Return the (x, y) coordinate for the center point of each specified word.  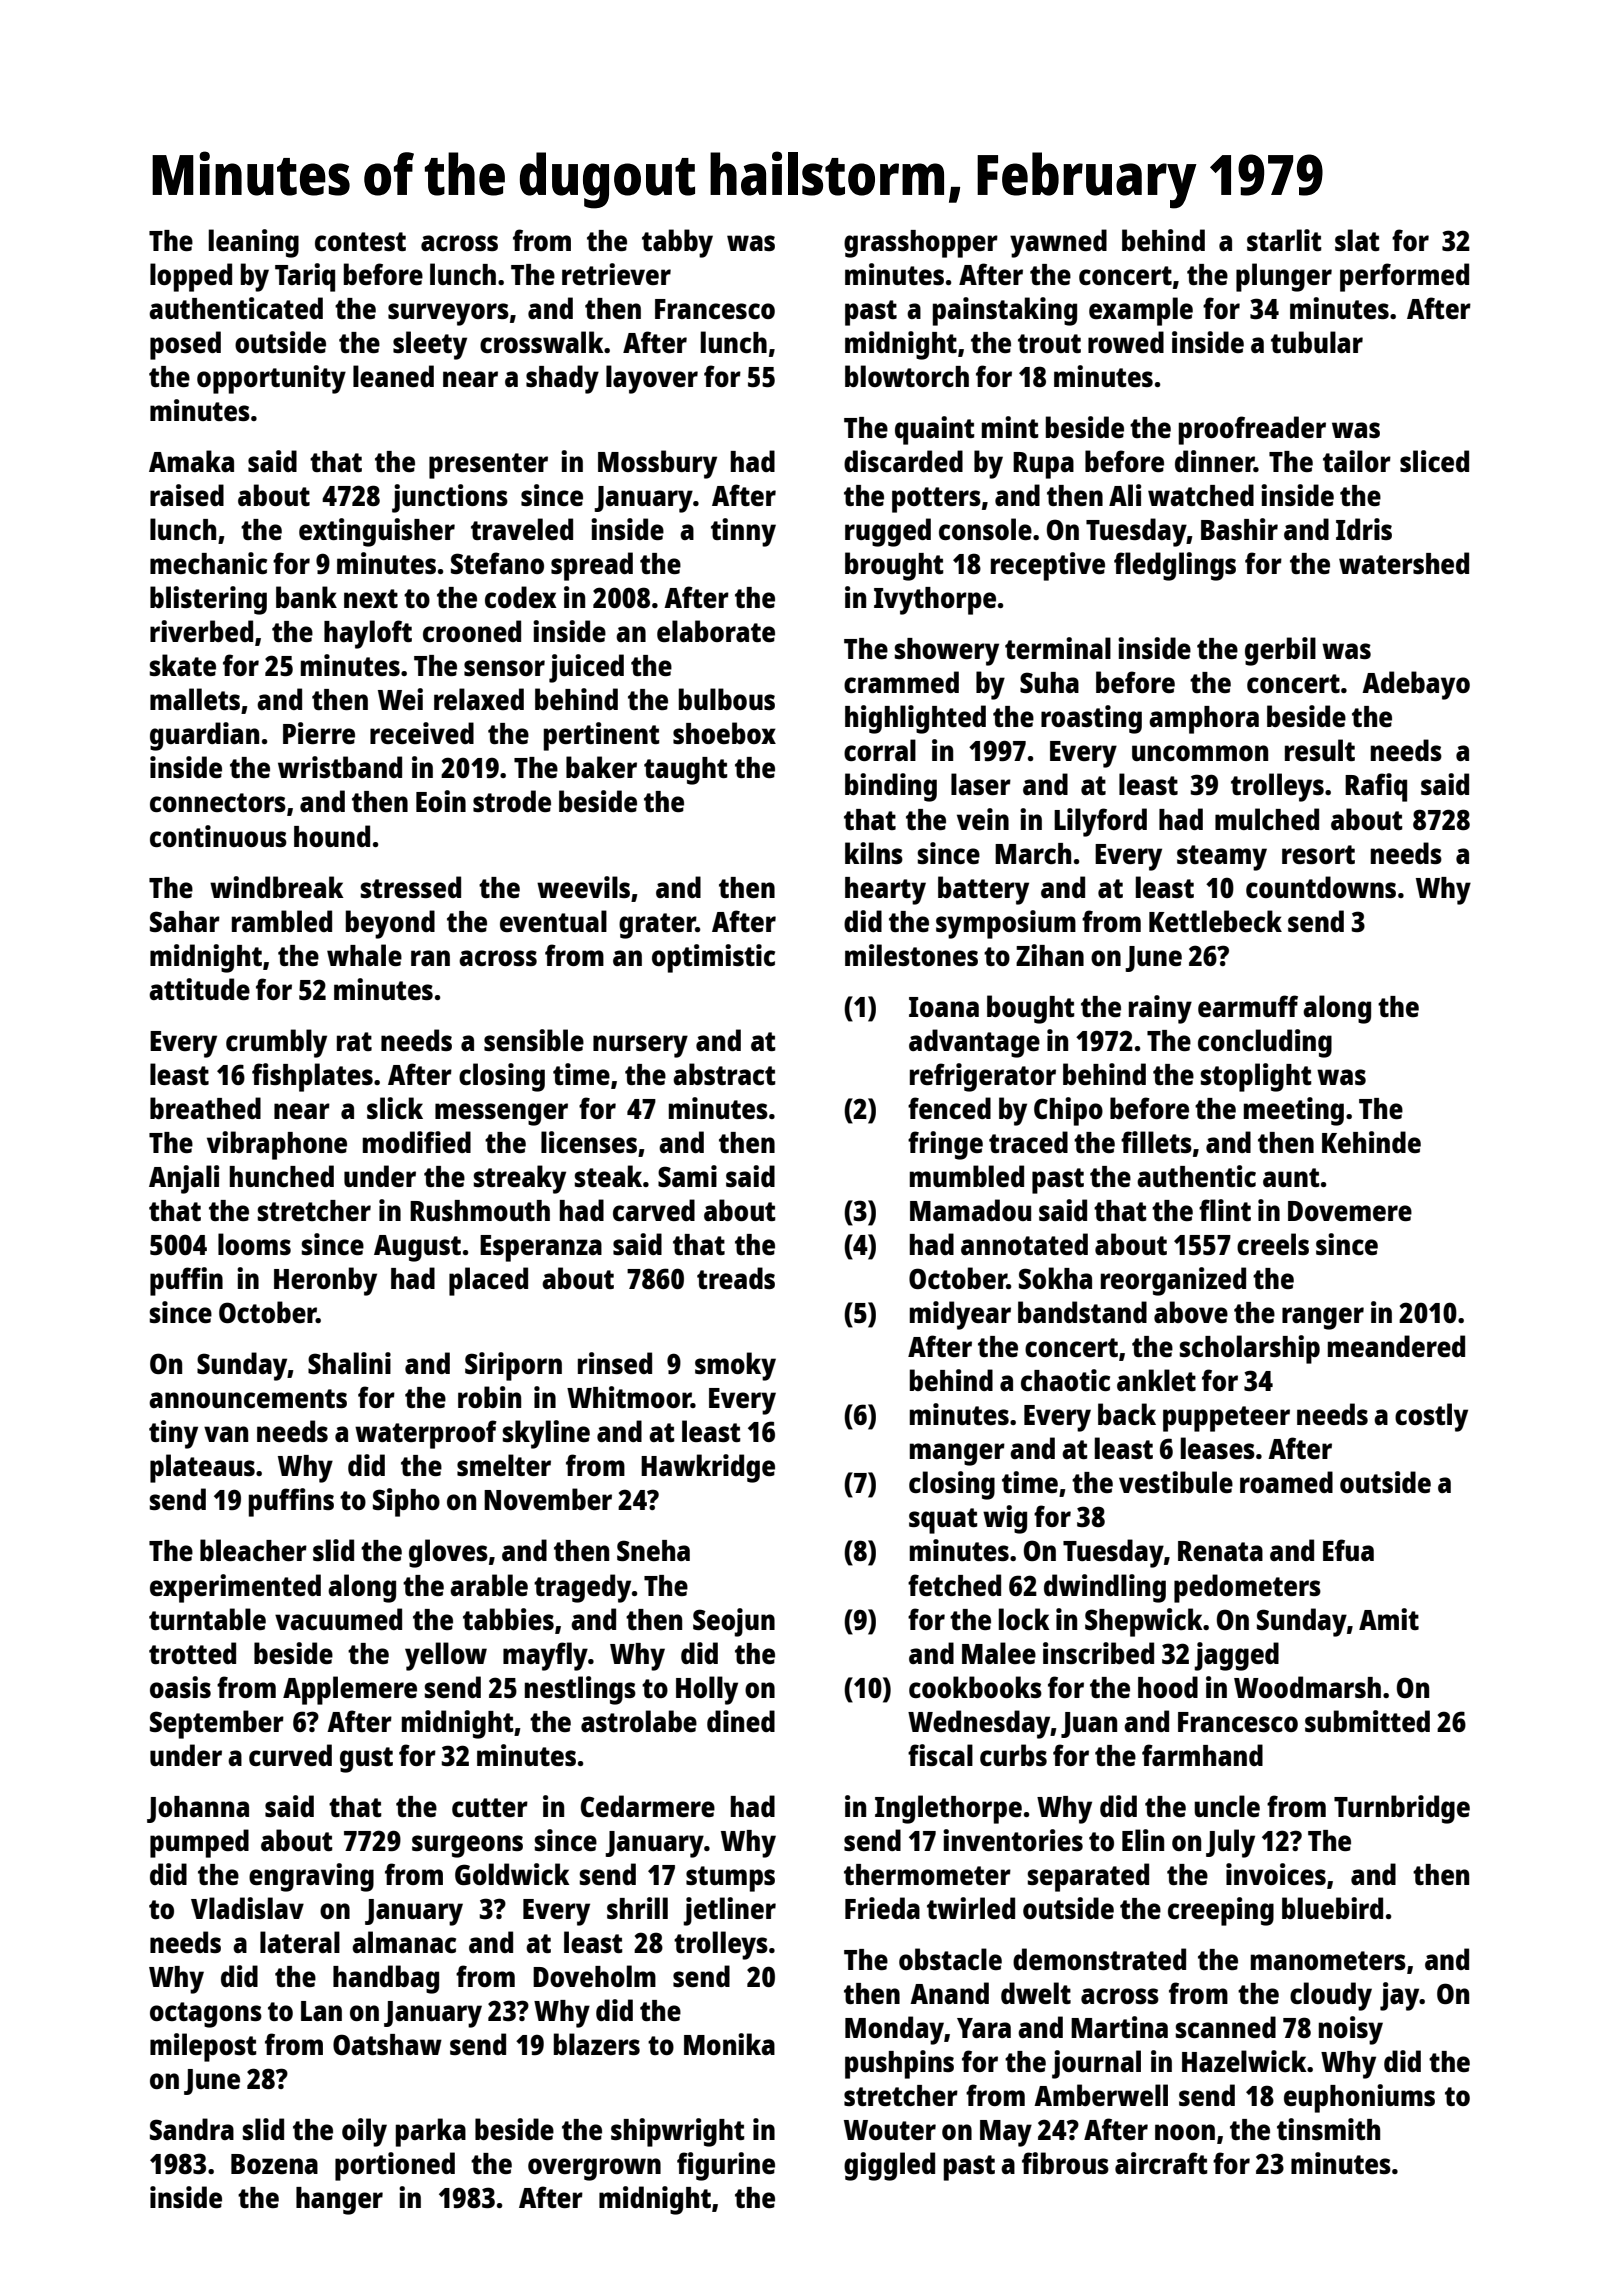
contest (360, 241)
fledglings (1175, 566)
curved (290, 1755)
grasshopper (921, 244)
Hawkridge (708, 1468)
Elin (1143, 1840)
